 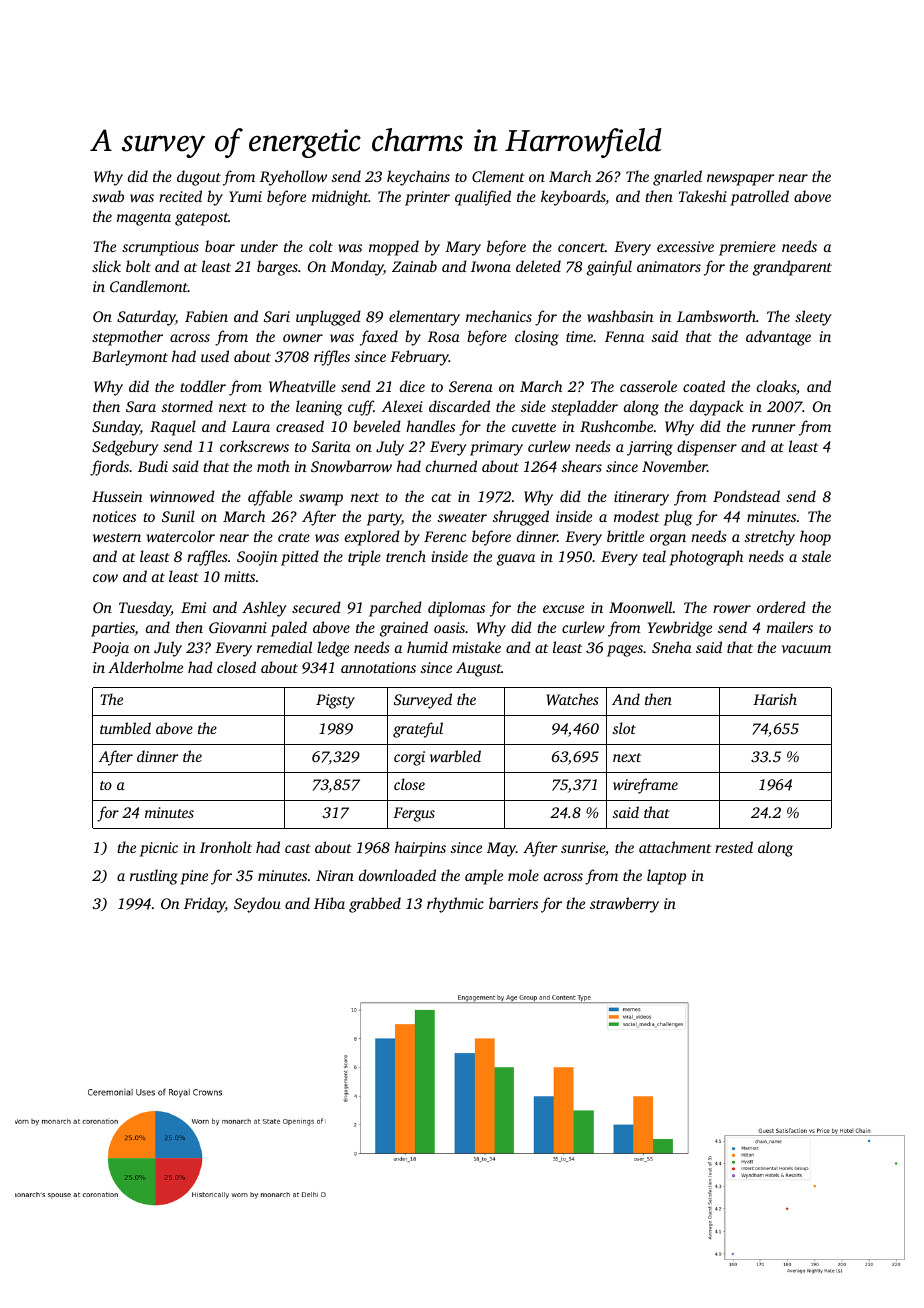 I want to click on dugout, so click(x=199, y=178).
